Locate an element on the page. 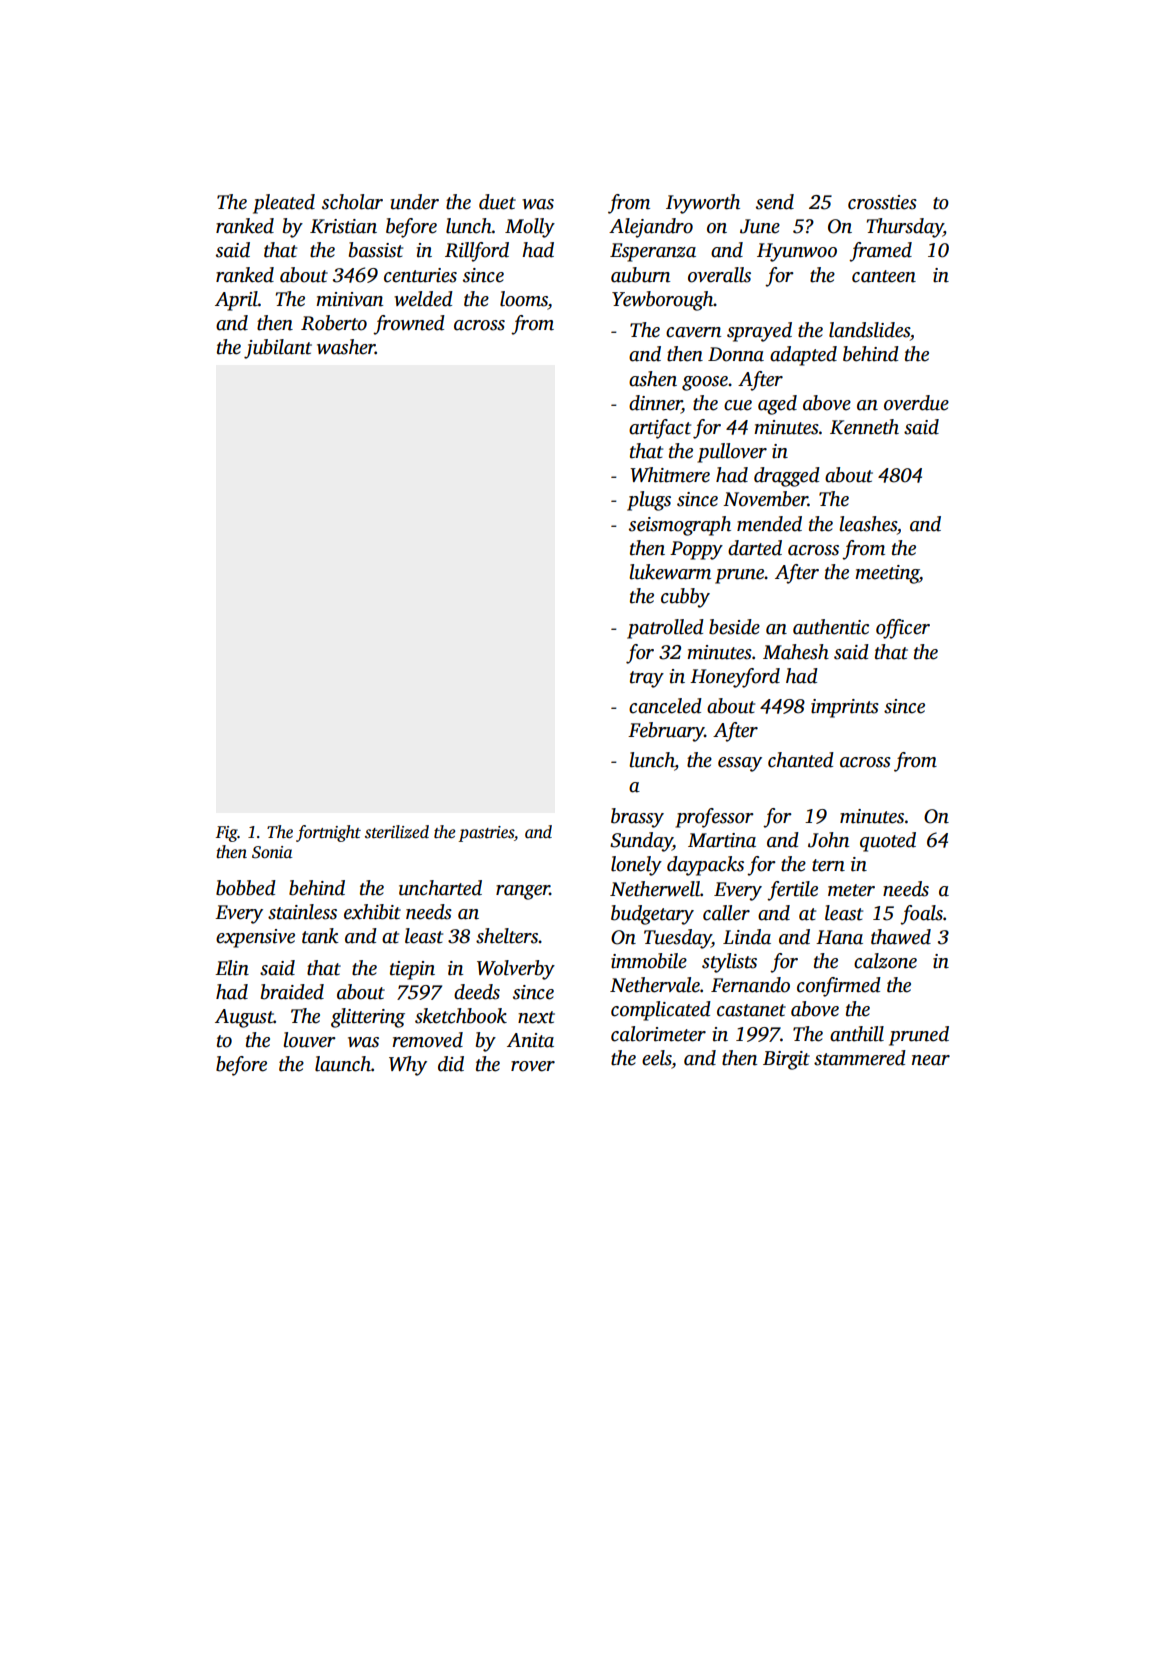 This image has width=1165, height=1654. bassist is located at coordinates (376, 250).
